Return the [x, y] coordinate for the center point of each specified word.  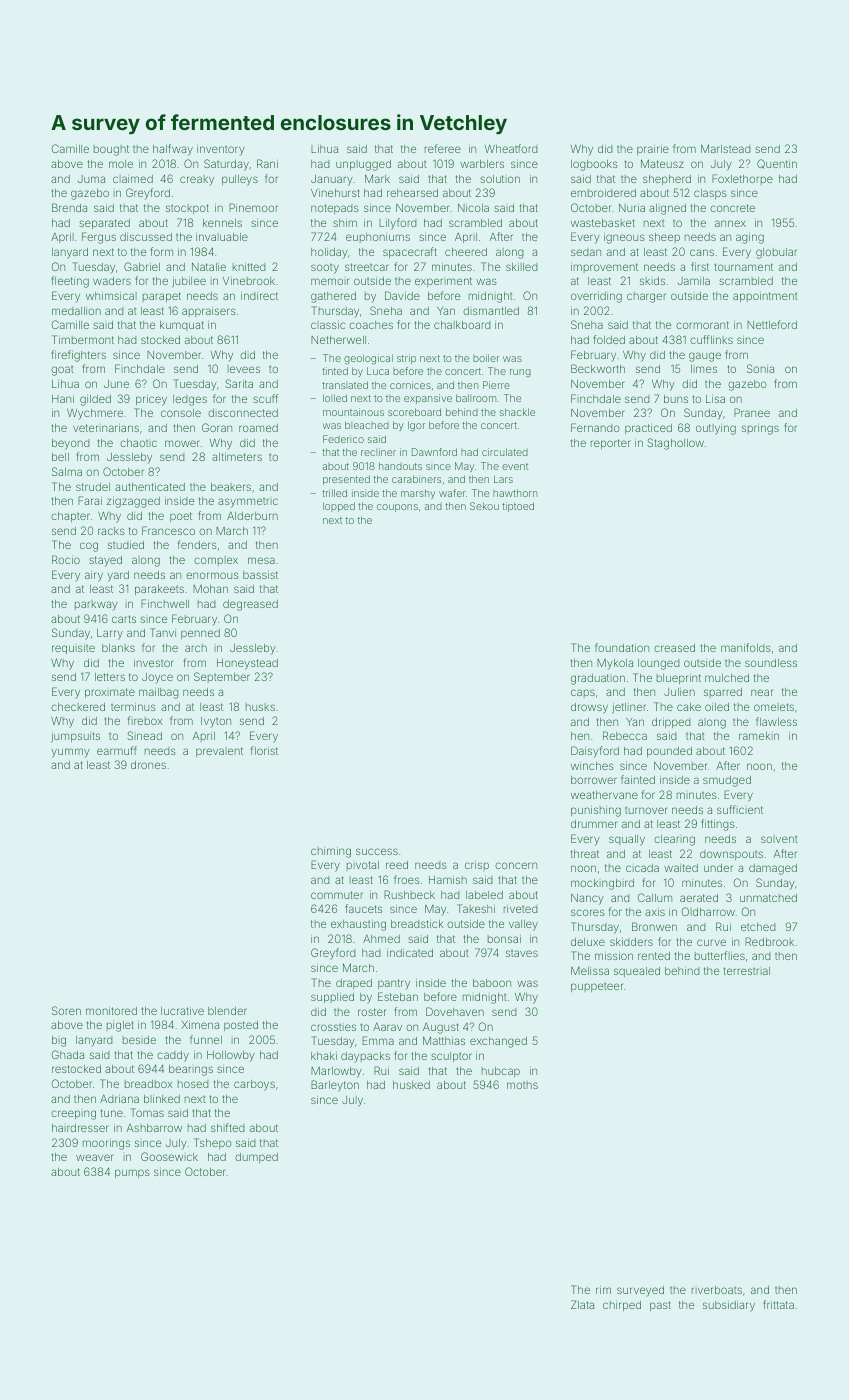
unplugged [363, 165]
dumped [256, 1158]
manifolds [746, 647]
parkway [96, 605]
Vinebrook [249, 281]
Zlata [582, 1304]
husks [260, 707]
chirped [622, 1306]
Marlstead [725, 148]
